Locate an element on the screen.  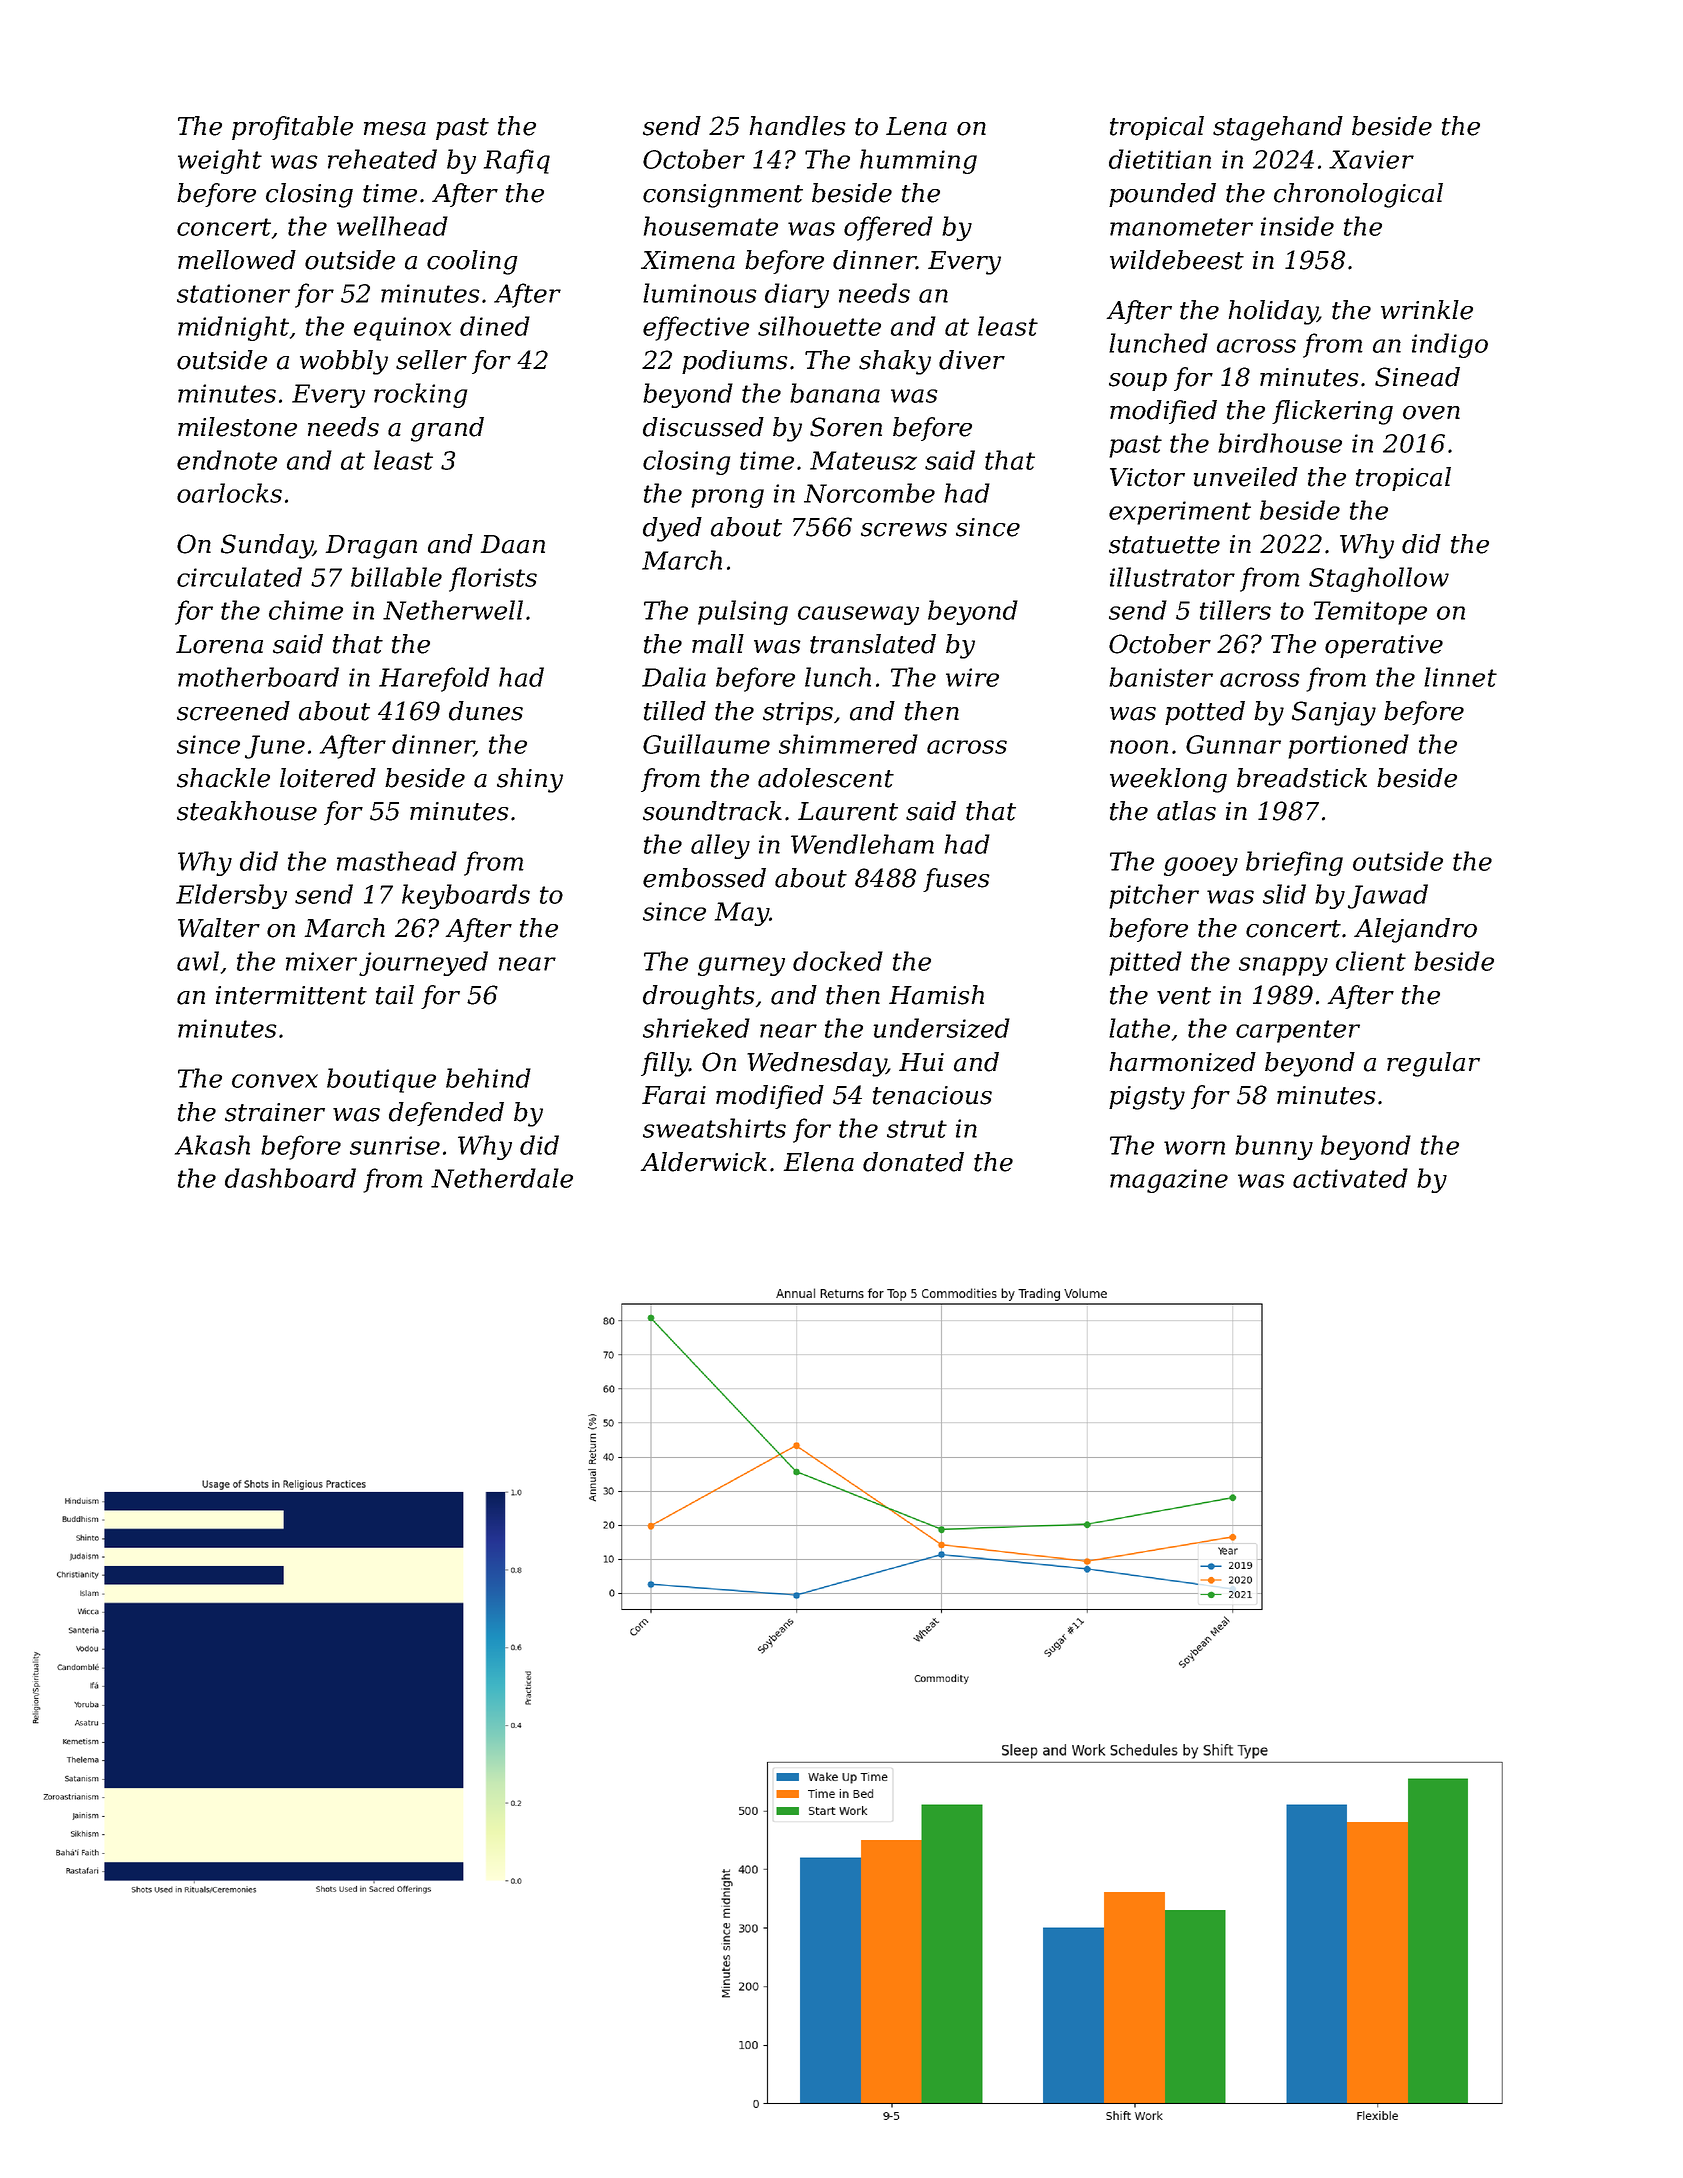
wellhead is located at coordinates (392, 226).
